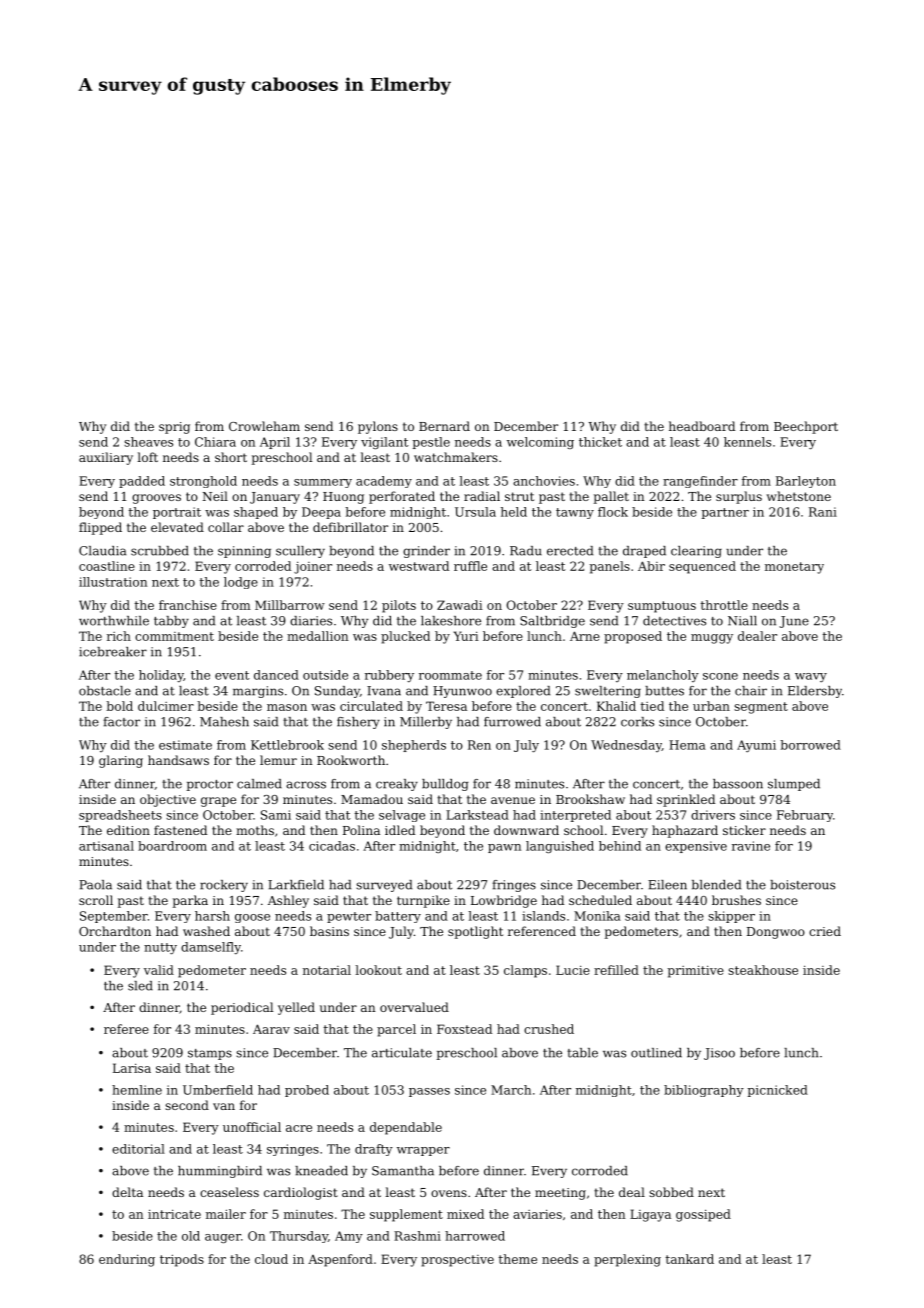 This screenshot has height=1308, width=924. Describe the element at coordinates (378, 427) in the screenshot. I see `pylons` at that location.
